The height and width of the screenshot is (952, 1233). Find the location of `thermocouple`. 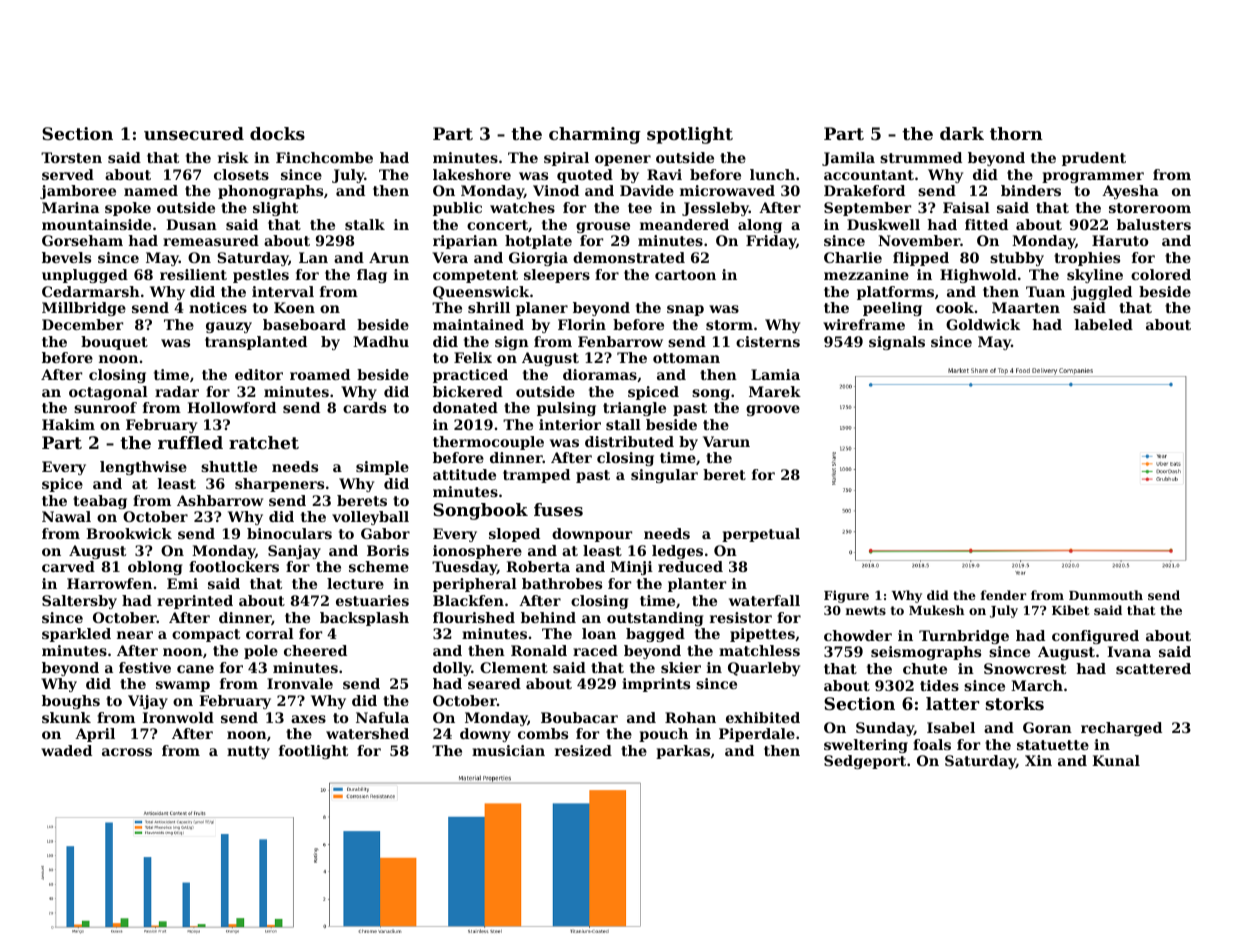

thermocouple is located at coordinates (488, 443).
